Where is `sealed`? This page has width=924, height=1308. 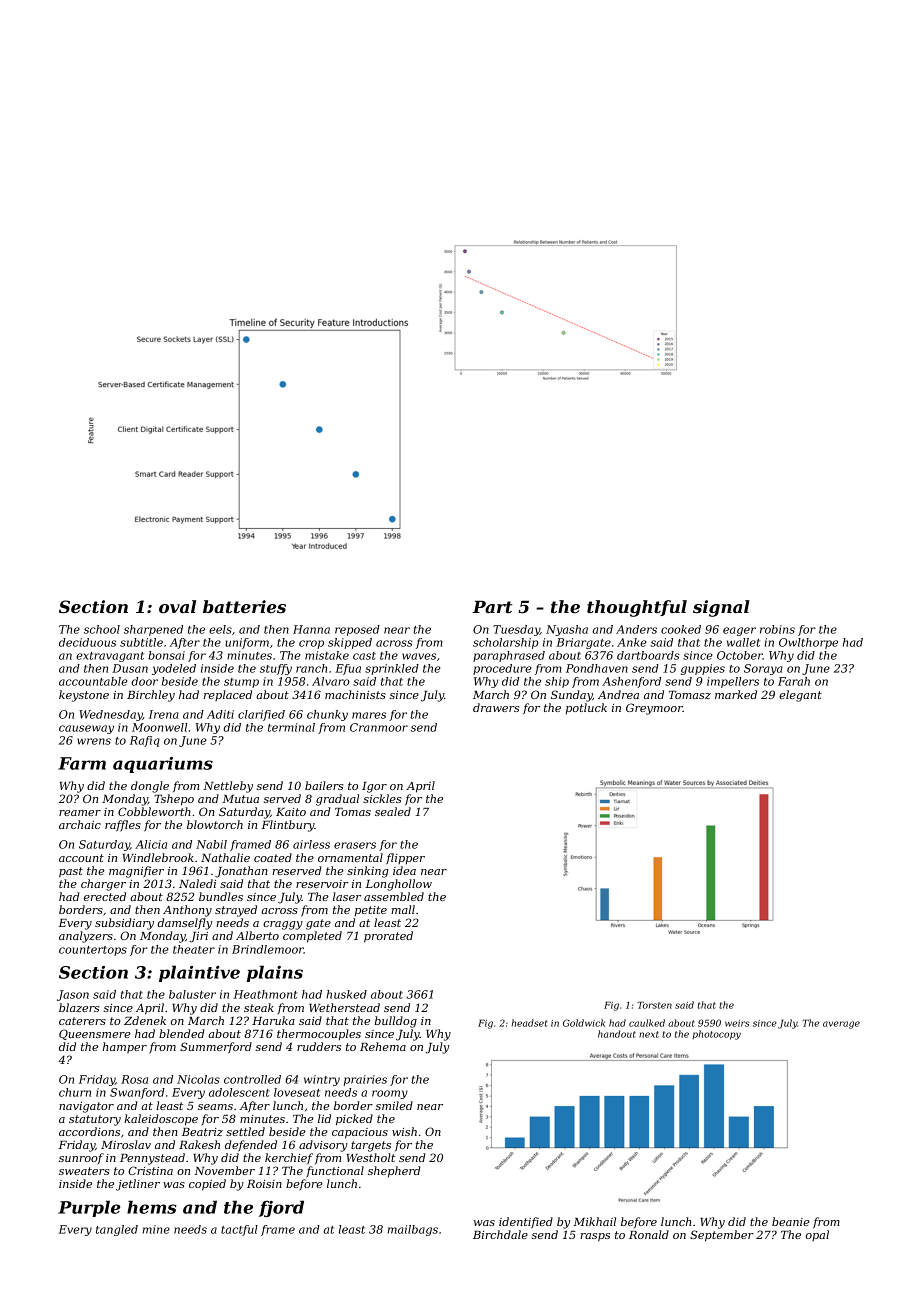
sealed is located at coordinates (393, 811).
